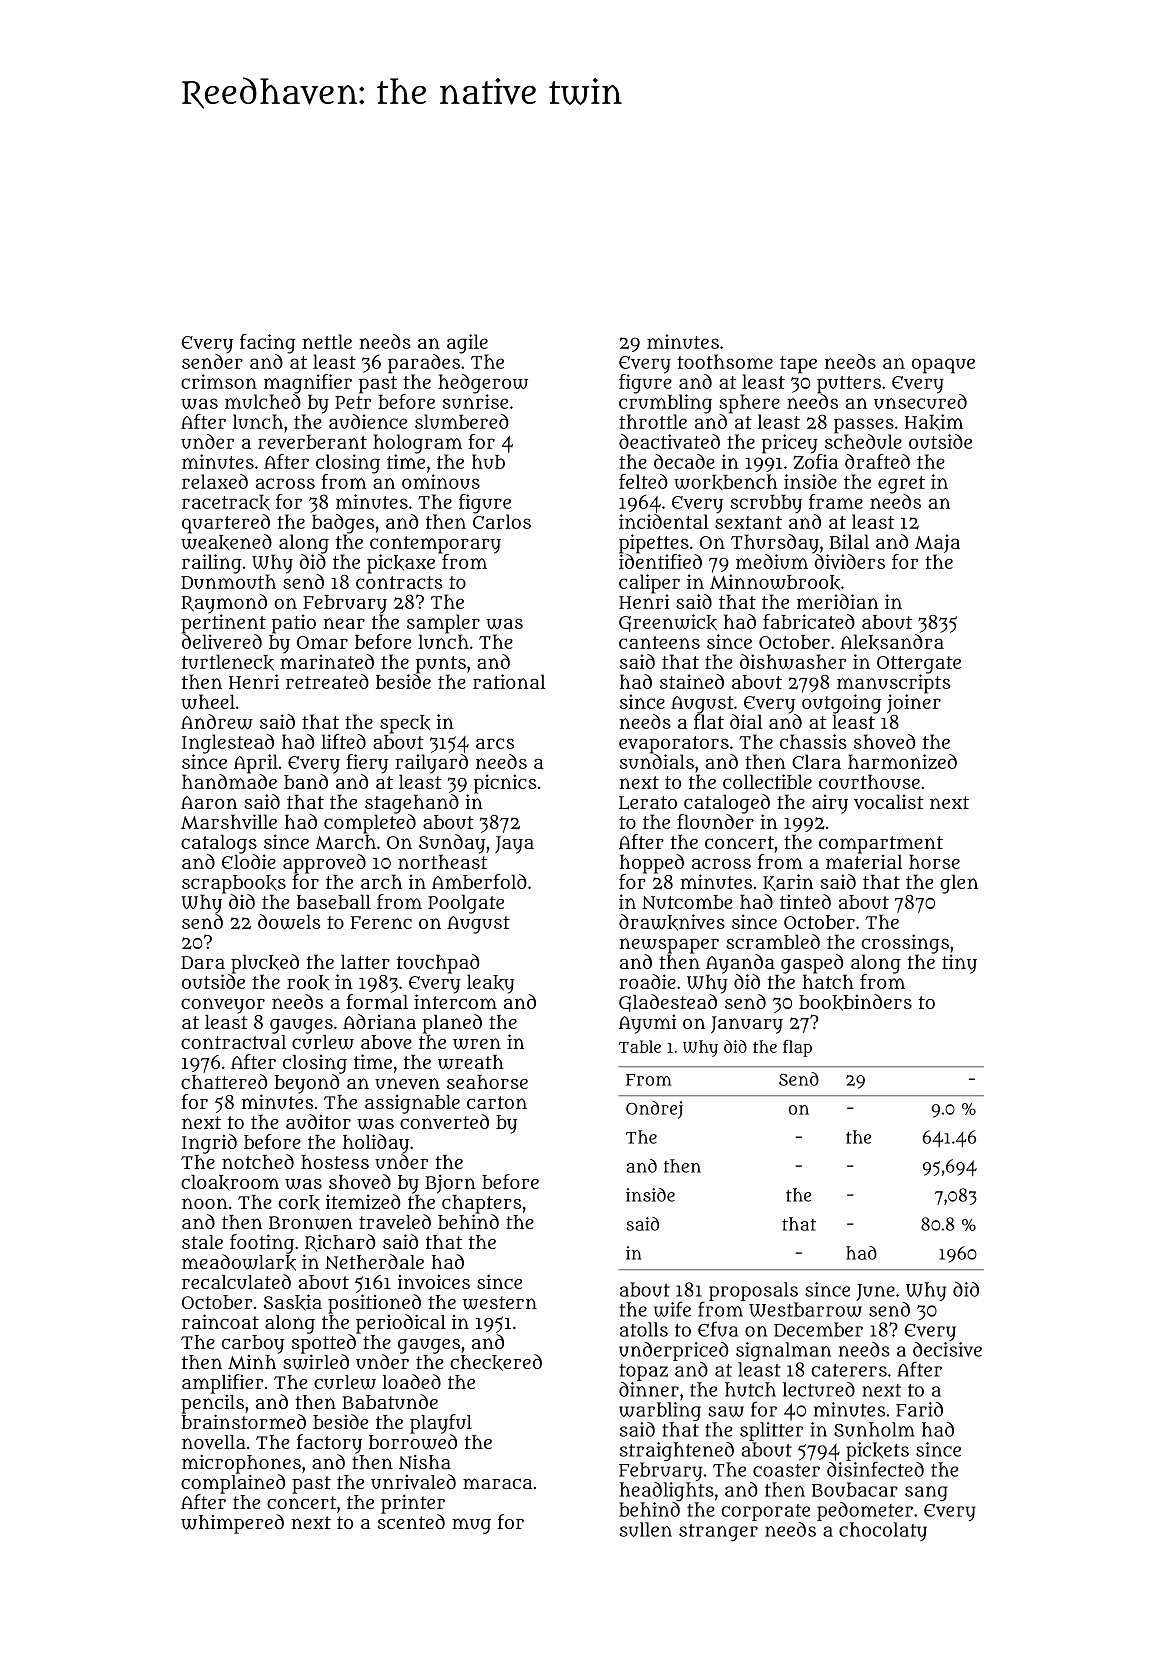 The height and width of the screenshot is (1654, 1165). Describe the element at coordinates (226, 524) in the screenshot. I see `quartered` at that location.
